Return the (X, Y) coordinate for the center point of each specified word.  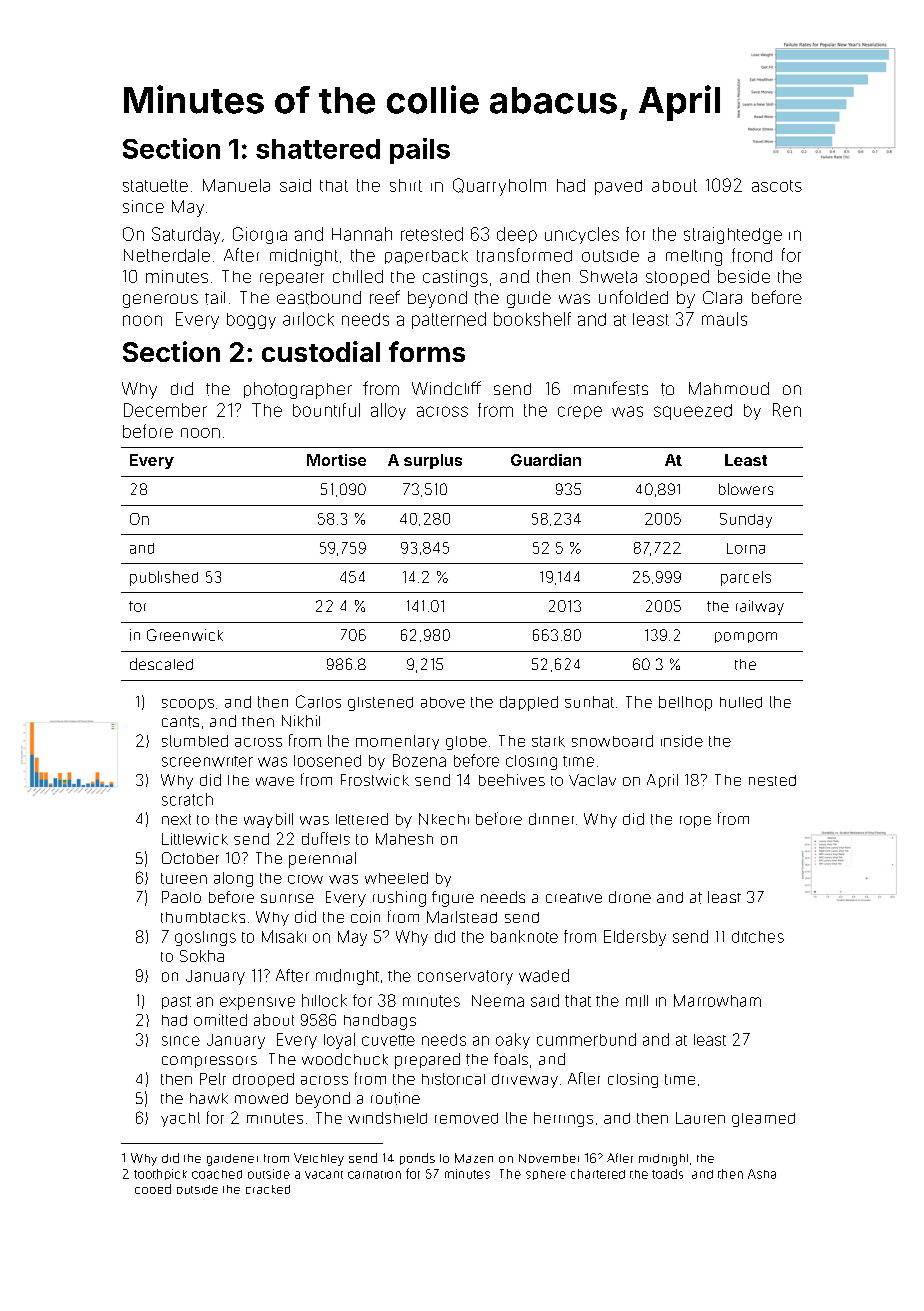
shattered (318, 149)
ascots (777, 186)
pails (420, 151)
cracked (268, 1189)
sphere (546, 1175)
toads (667, 1174)
